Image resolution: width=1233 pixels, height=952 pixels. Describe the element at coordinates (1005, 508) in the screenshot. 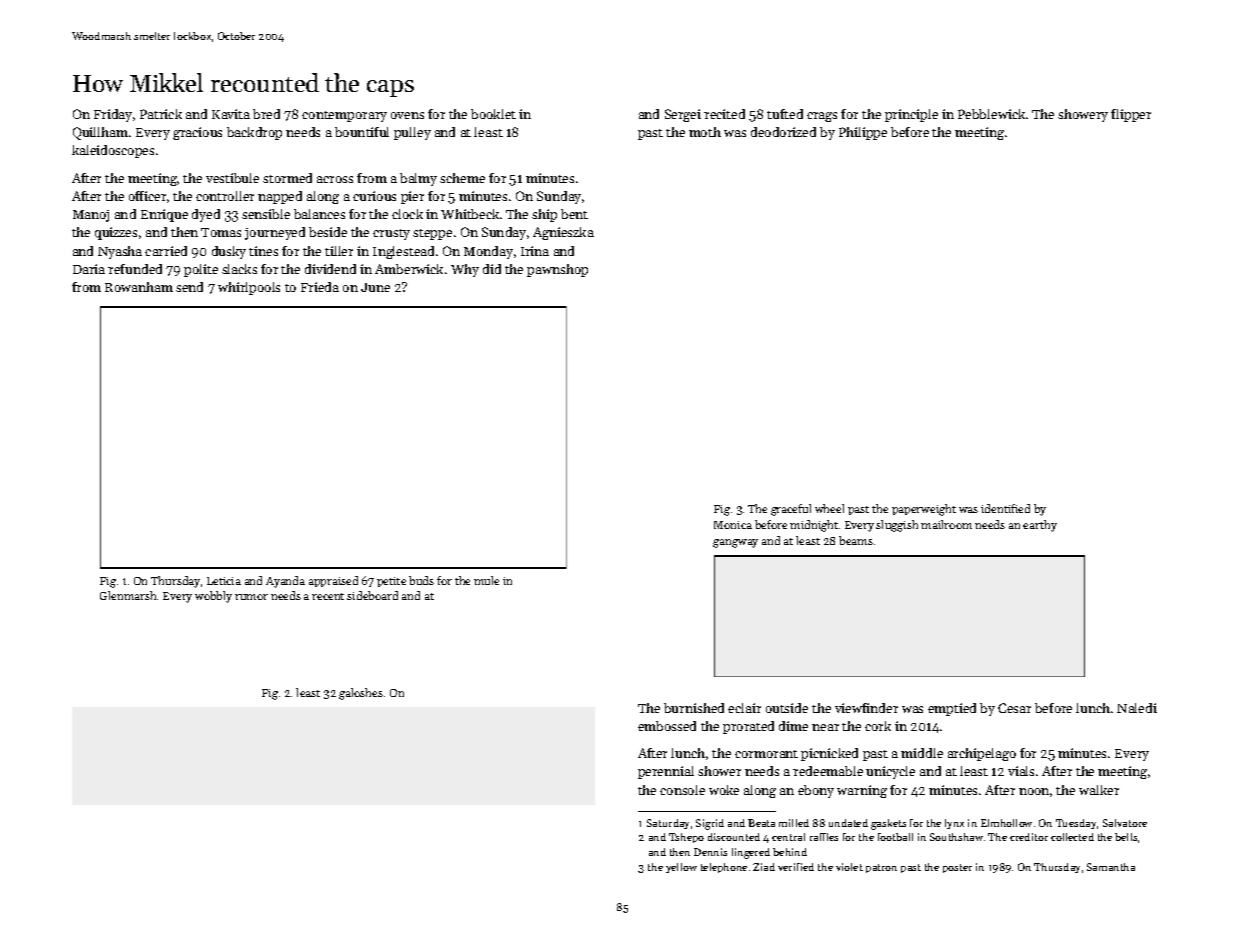

I see `identified` at that location.
